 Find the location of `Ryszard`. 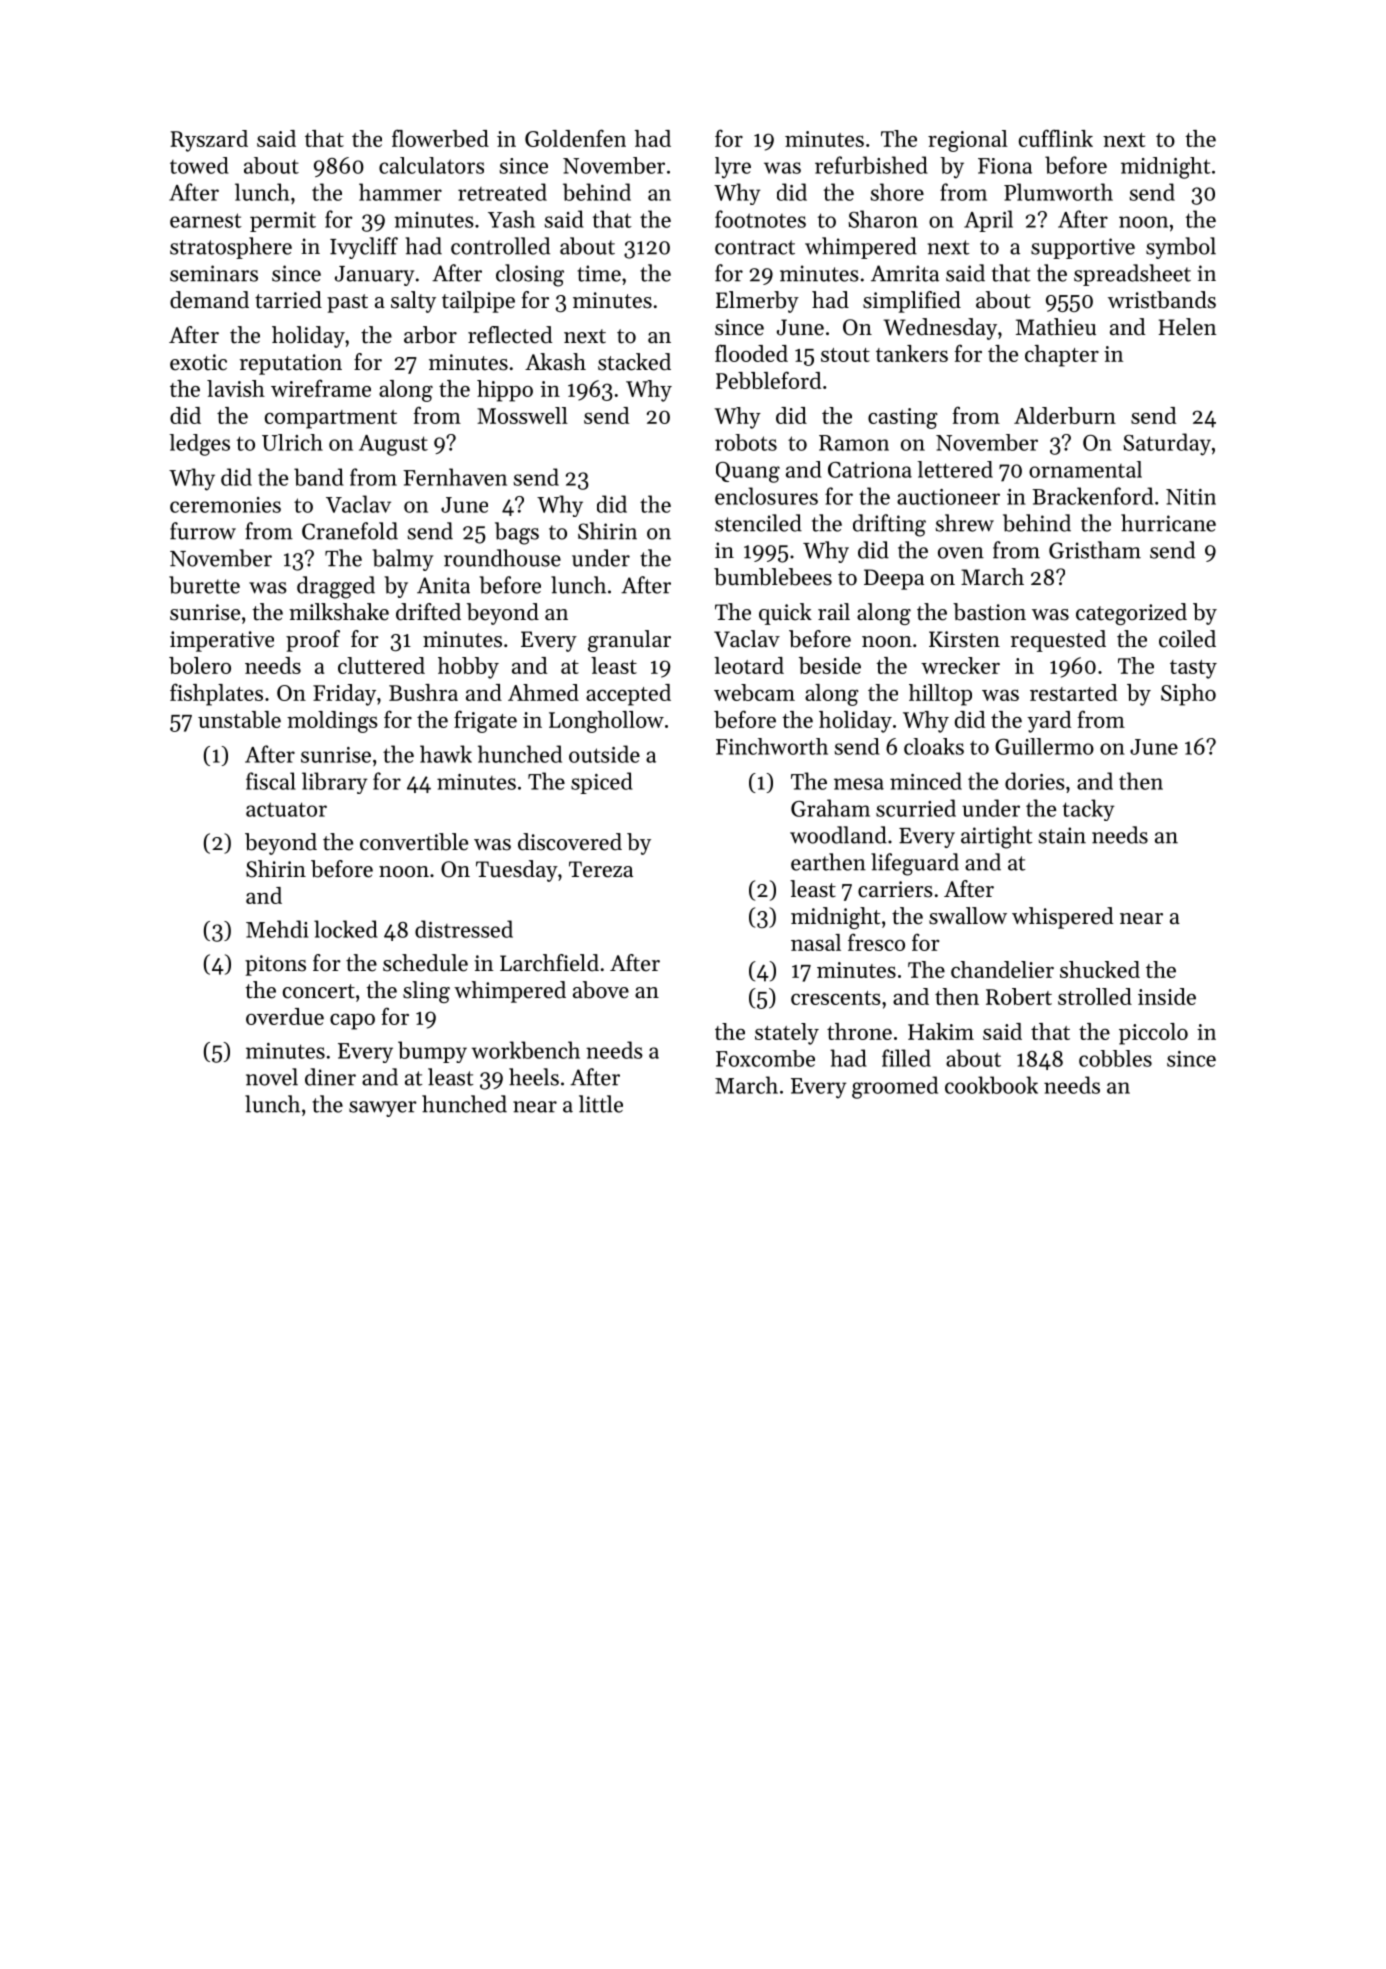

Ryszard is located at coordinates (209, 141).
